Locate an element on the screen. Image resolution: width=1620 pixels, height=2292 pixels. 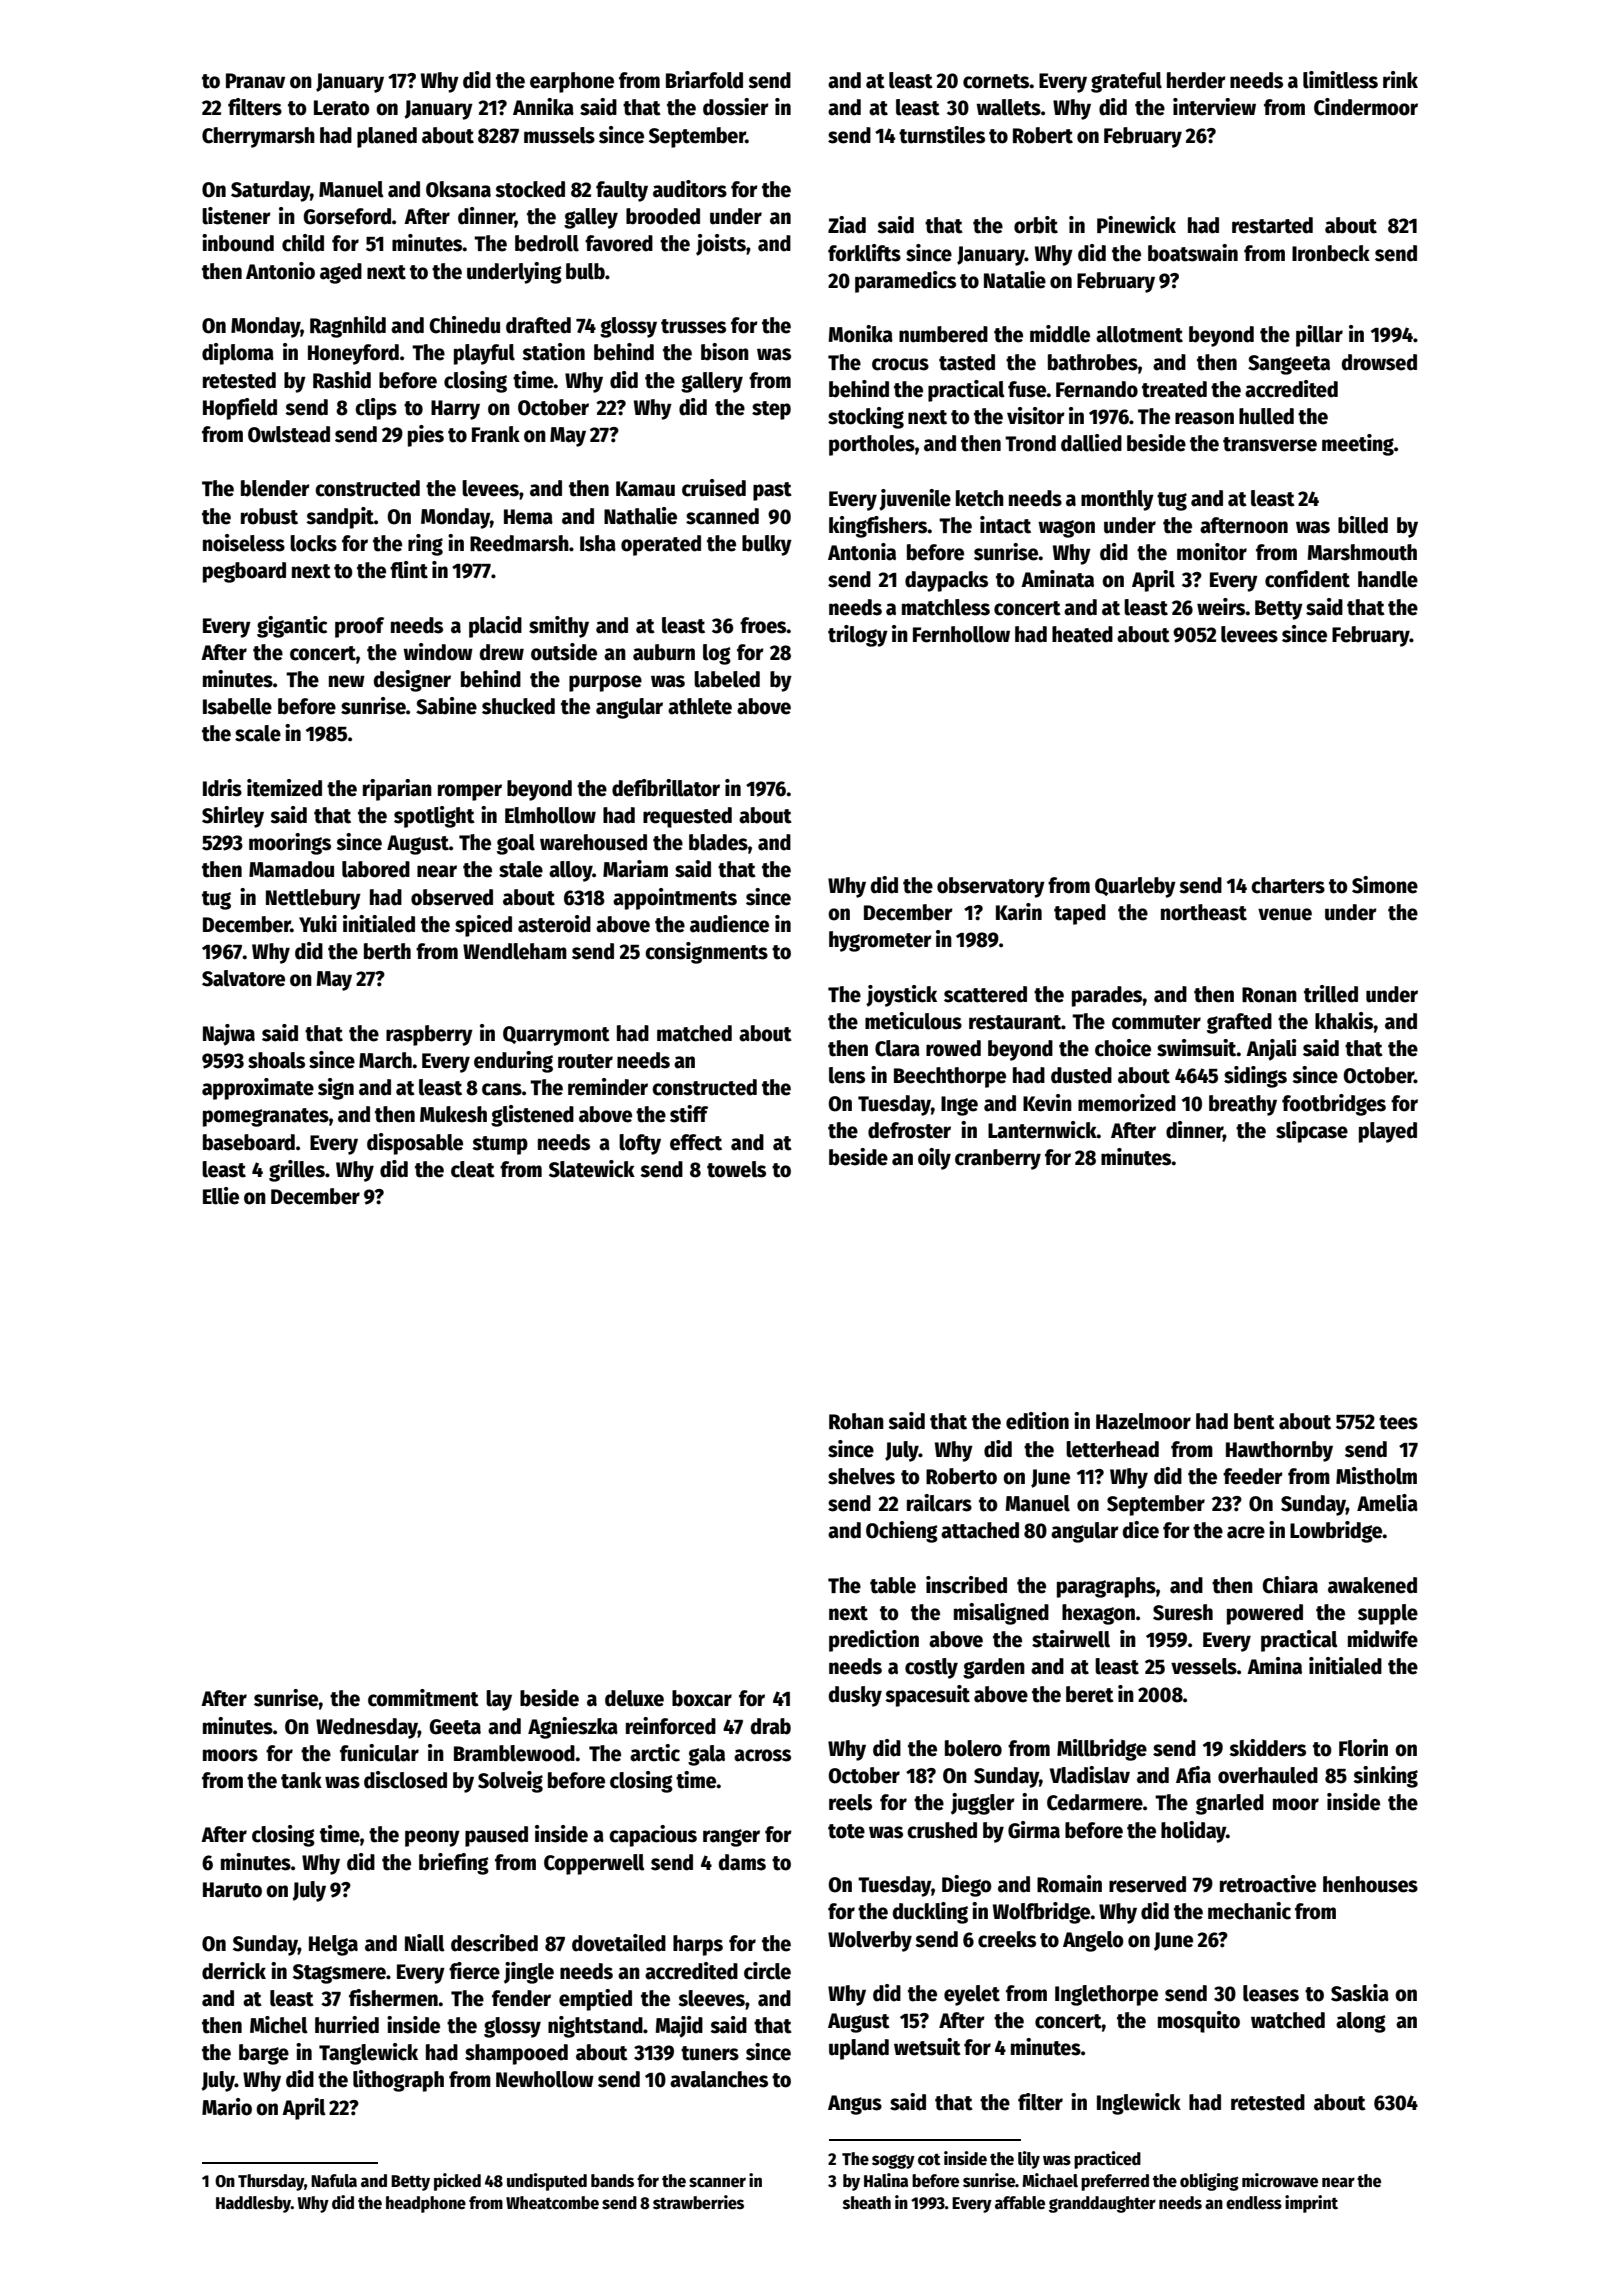
cornets is located at coordinates (996, 81).
